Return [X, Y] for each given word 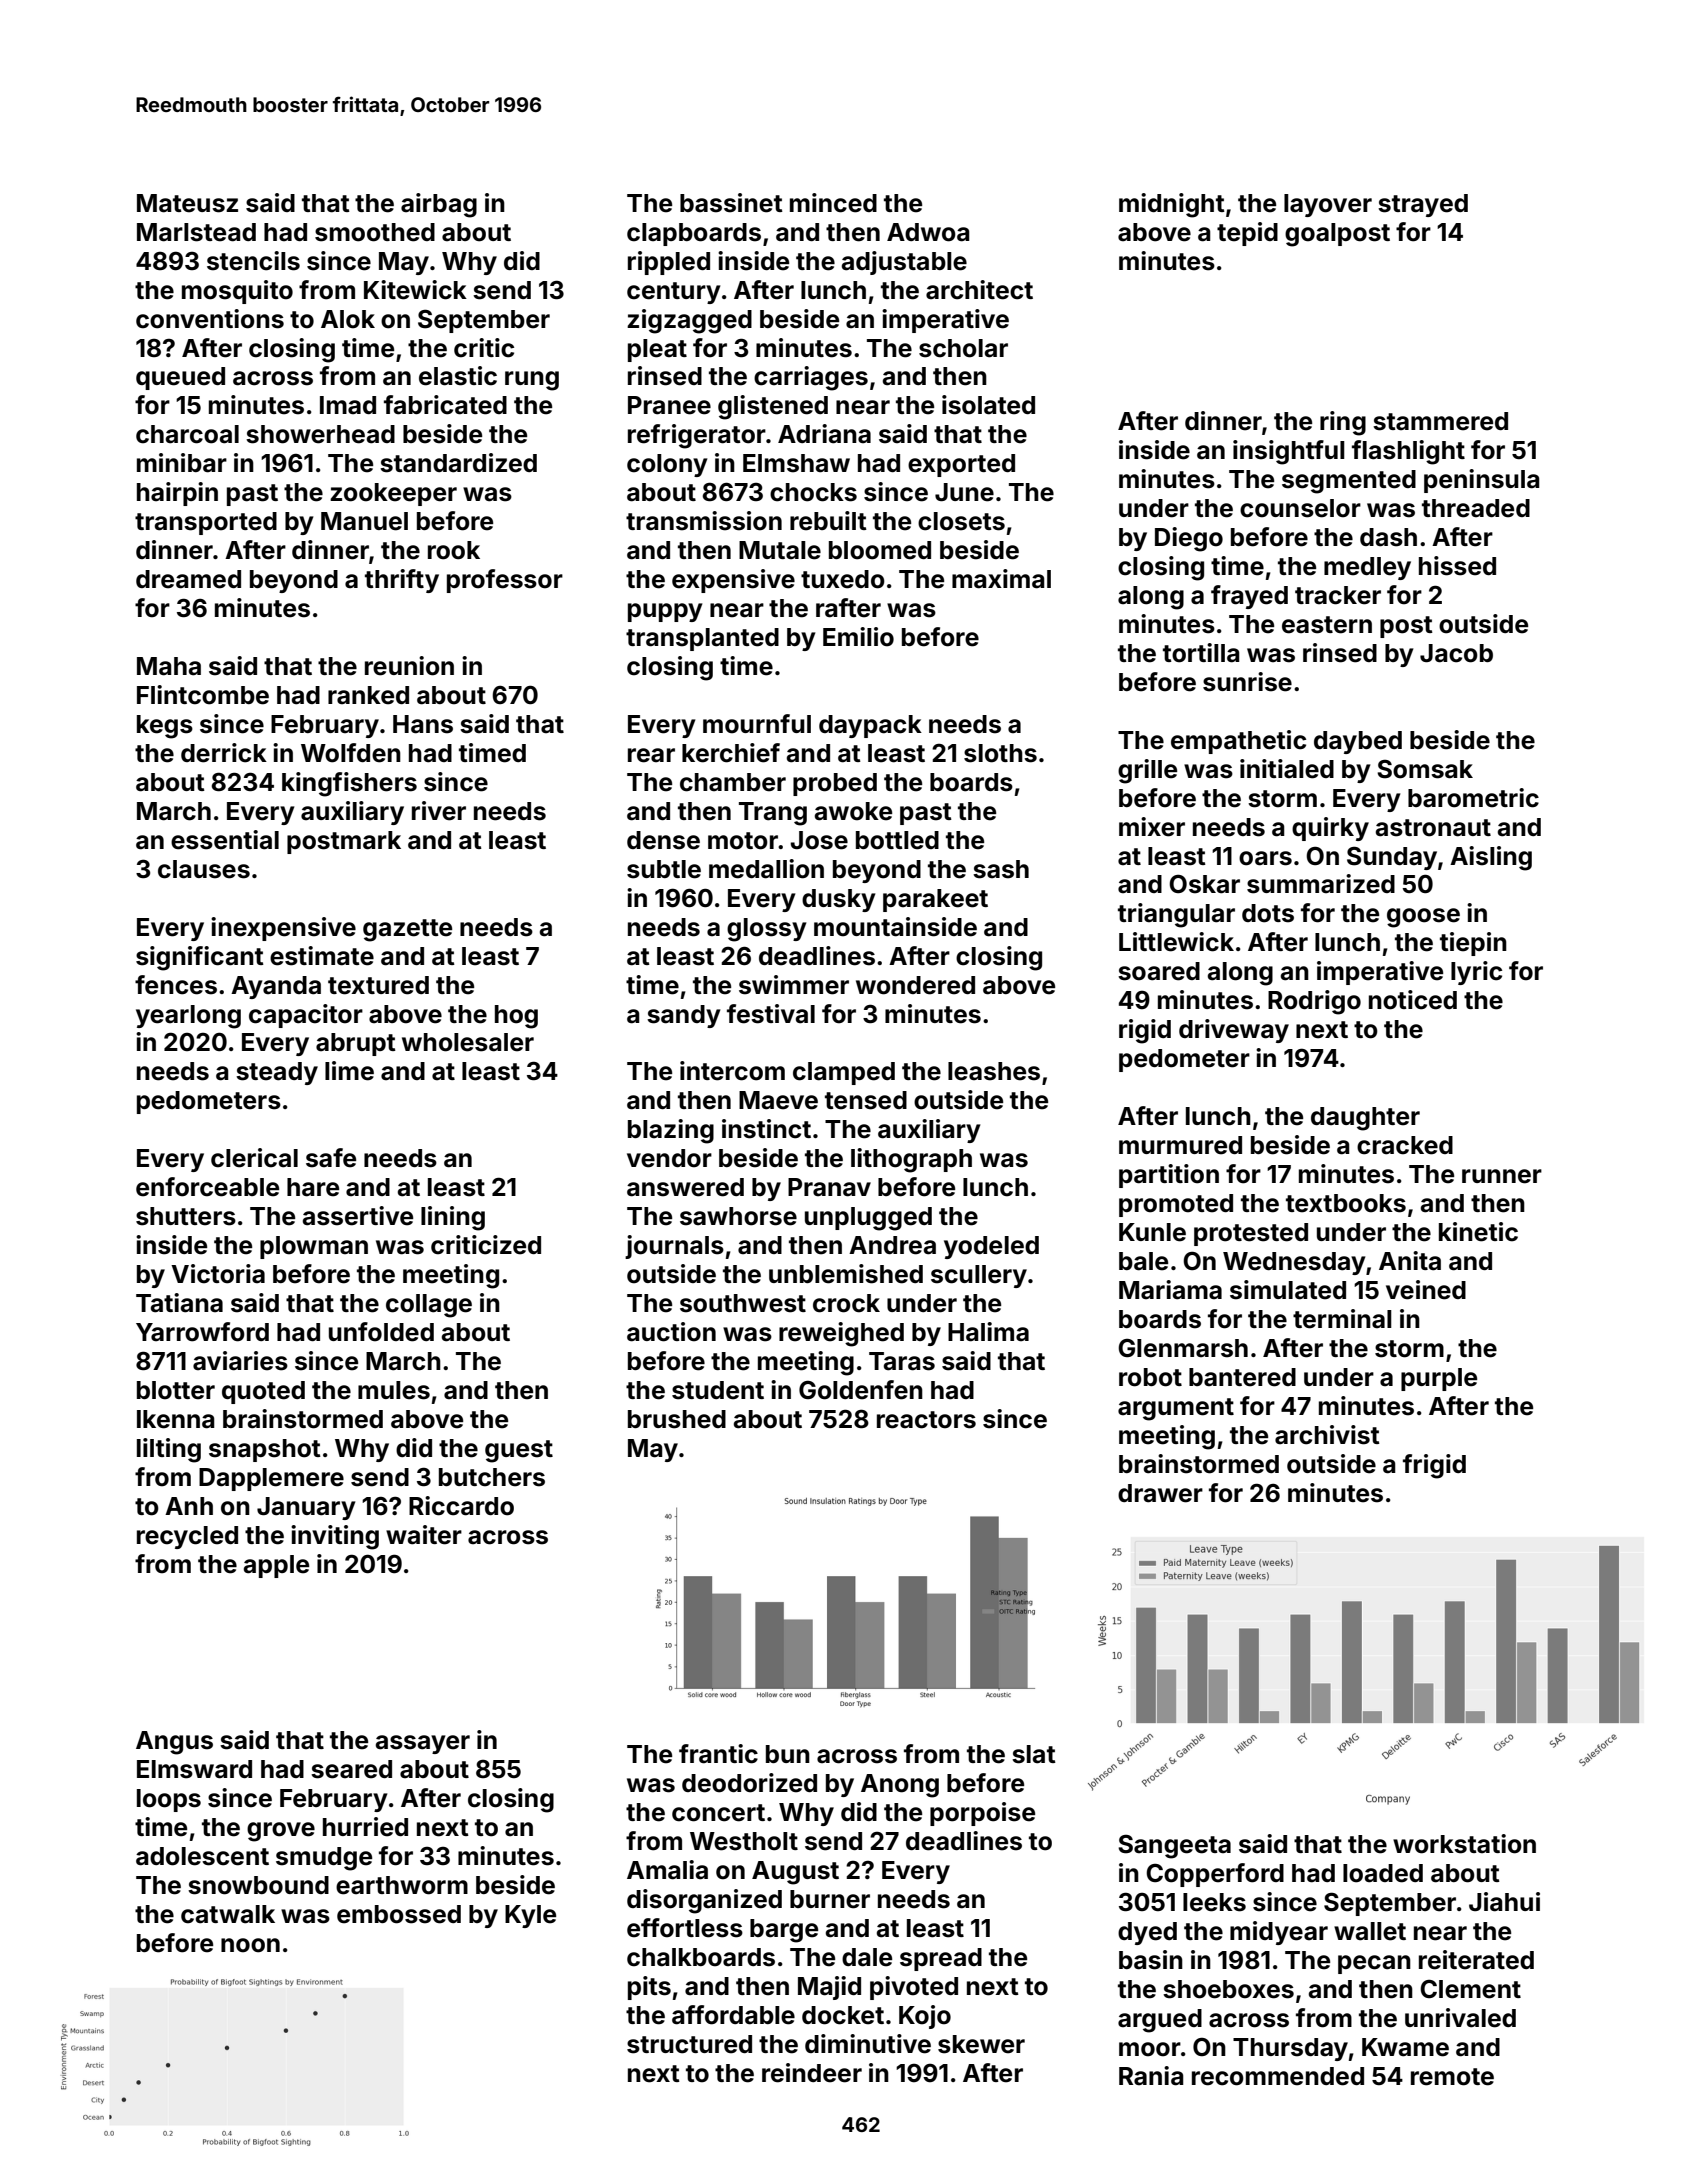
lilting [169, 1450]
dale [867, 1957]
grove [281, 1832]
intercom [732, 1071]
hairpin [177, 494]
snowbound [258, 1885]
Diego [1189, 539]
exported [961, 465]
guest [519, 1451]
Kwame [1405, 2047]
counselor [1300, 508]
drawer [1160, 1493]
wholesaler [468, 1042]
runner [1502, 1176]
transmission [704, 521]
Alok [348, 319]
